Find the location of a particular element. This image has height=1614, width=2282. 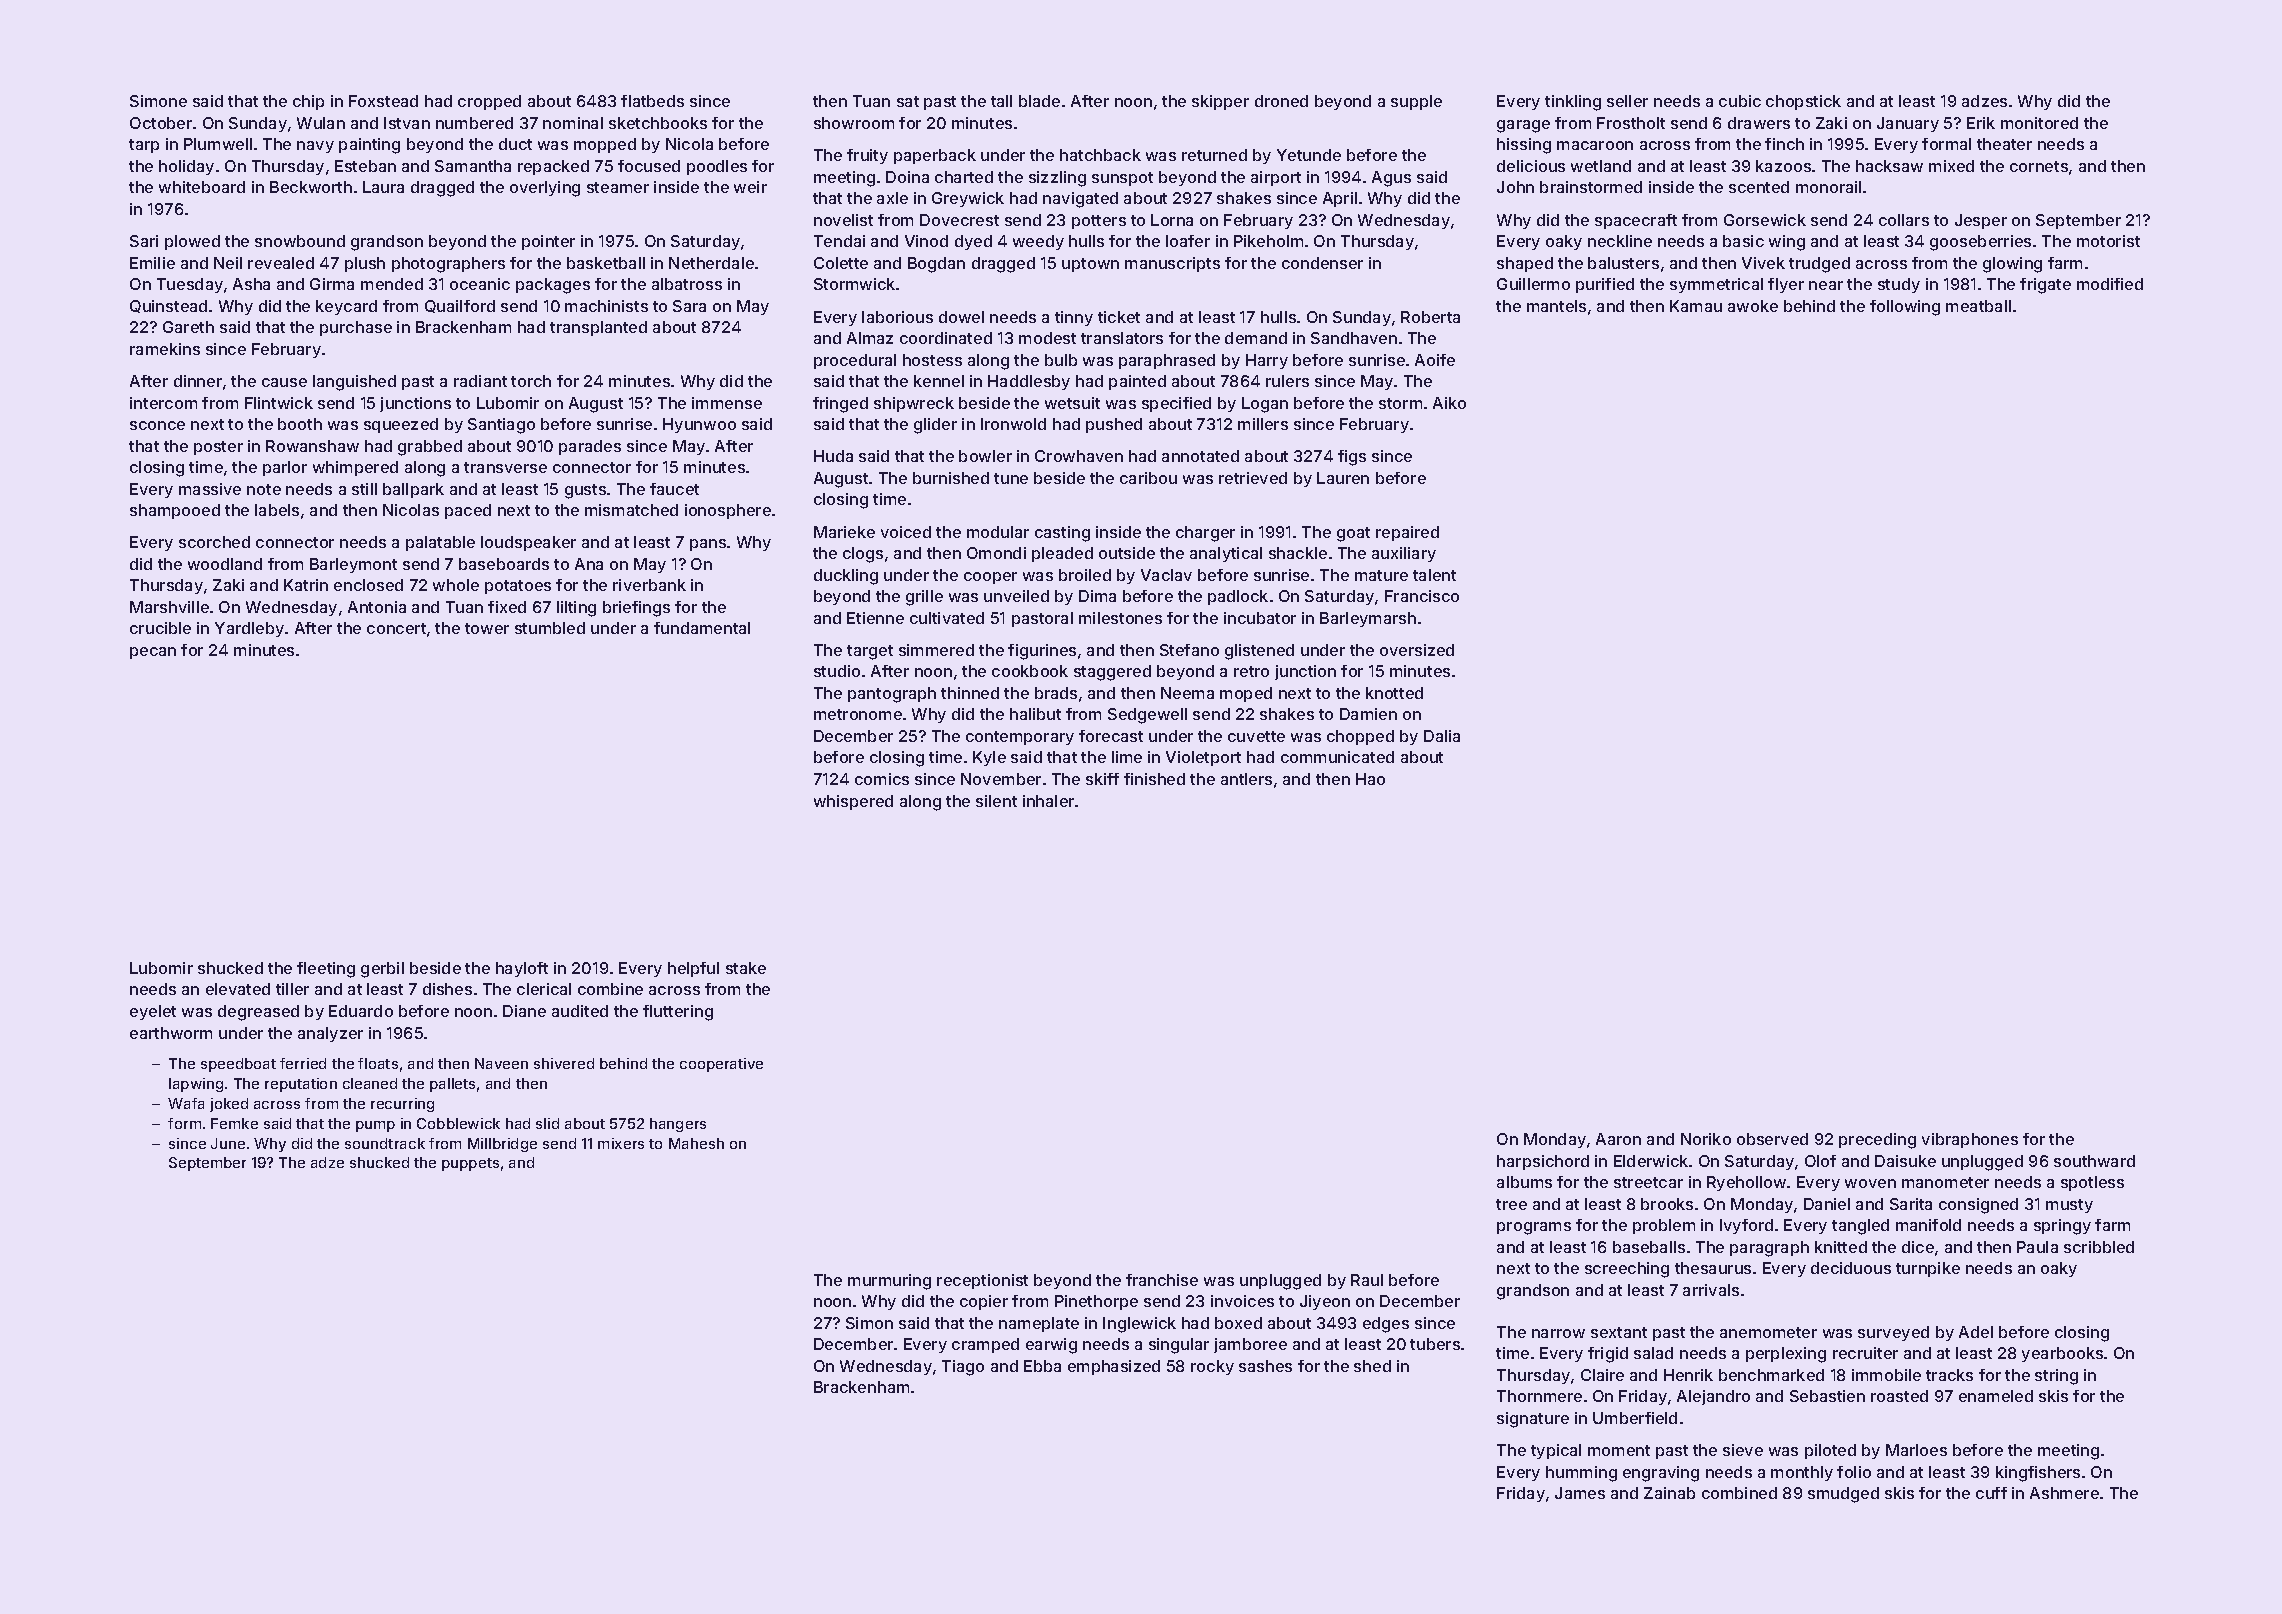

skiff is located at coordinates (1102, 779).
